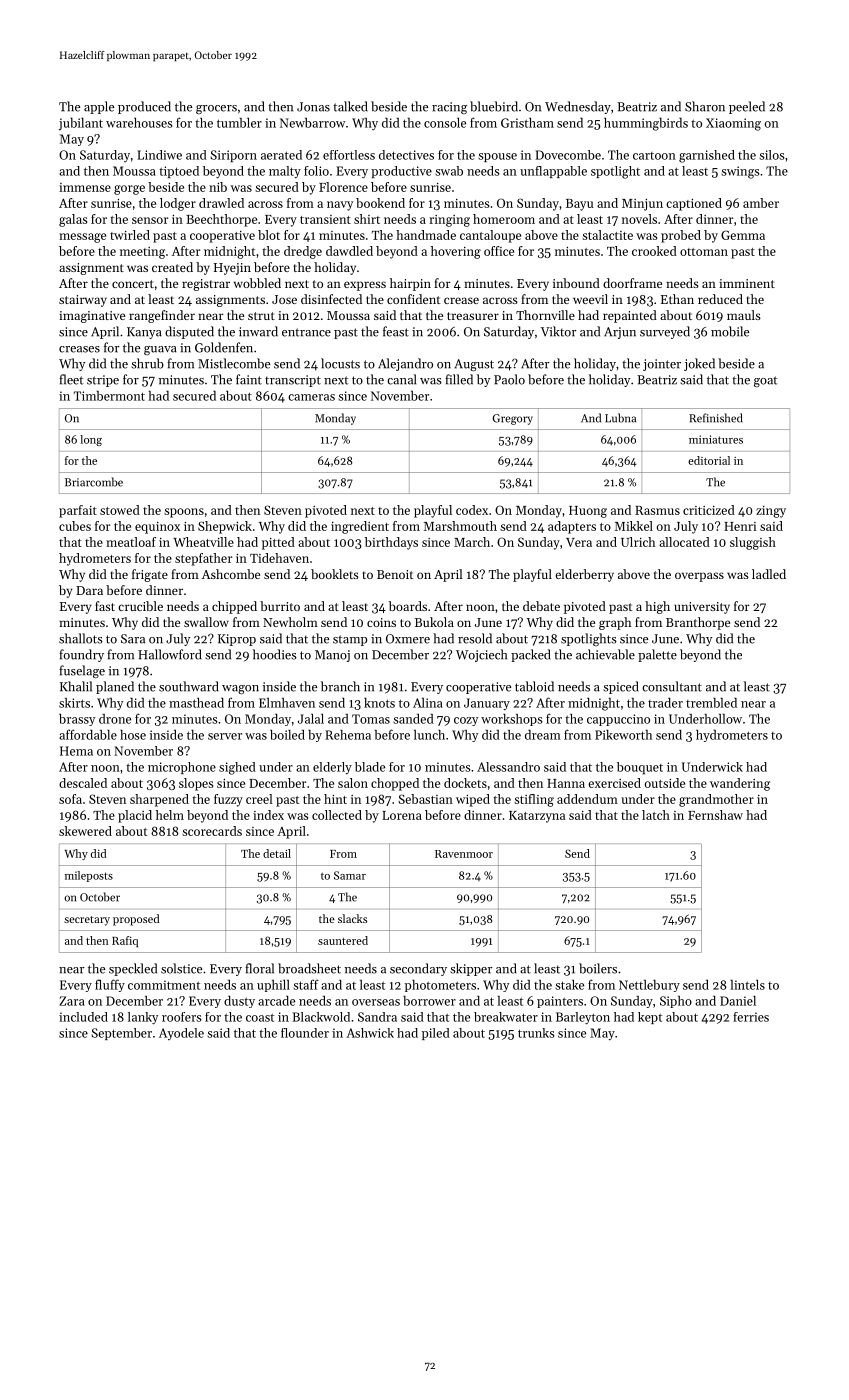  Describe the element at coordinates (349, 155) in the screenshot. I see `effortless` at that location.
